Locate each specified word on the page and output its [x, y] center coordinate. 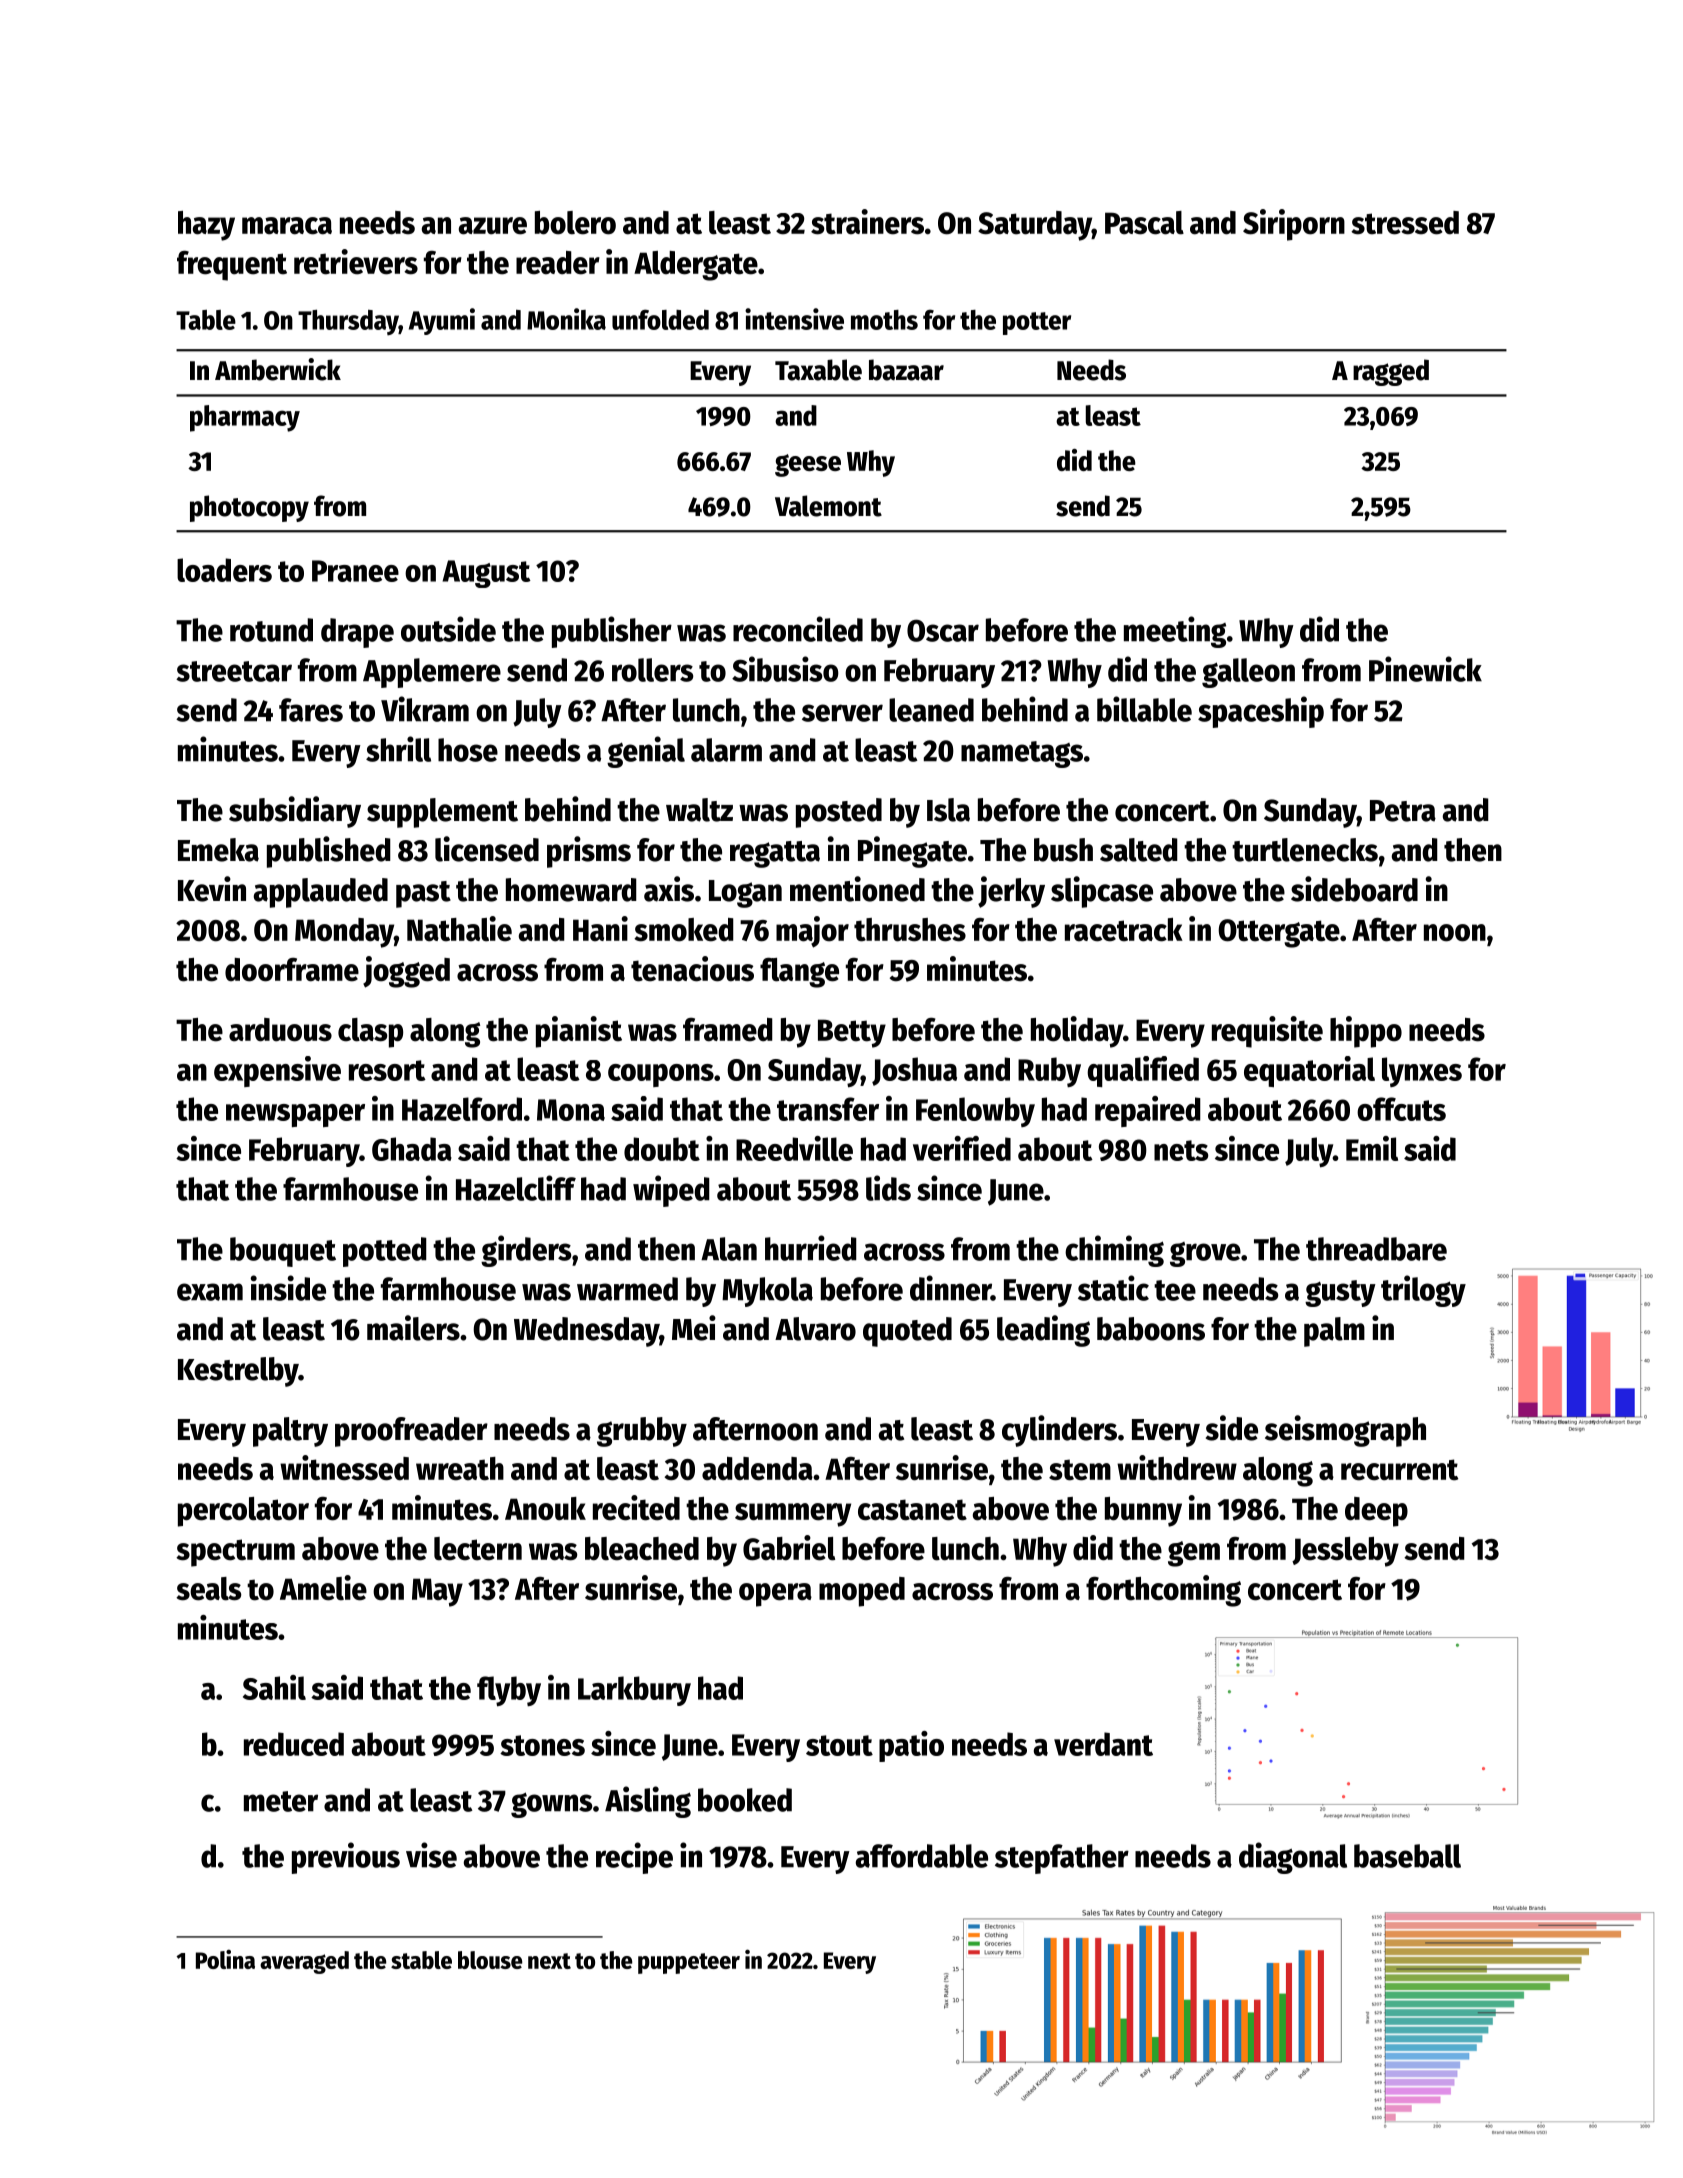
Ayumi [442, 321]
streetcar [234, 671]
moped [862, 1592]
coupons [661, 1075]
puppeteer [689, 1963]
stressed [1405, 223]
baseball [1407, 1856]
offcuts [1401, 1109]
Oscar [943, 630]
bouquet [283, 1252]
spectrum [235, 1553]
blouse [490, 1960]
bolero [575, 223]
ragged [1391, 372]
